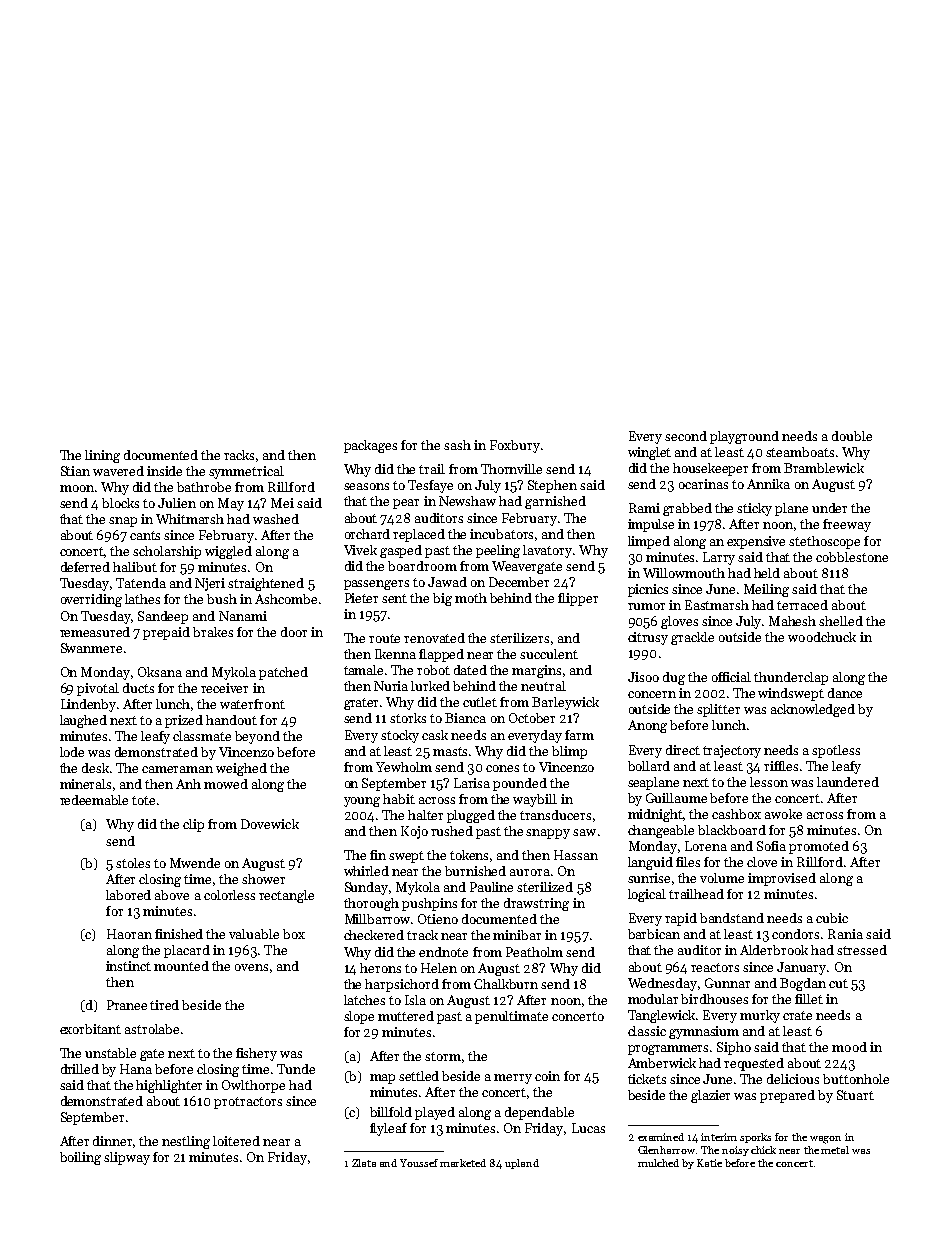  Describe the element at coordinates (719, 558) in the screenshot. I see `Larry` at that location.
